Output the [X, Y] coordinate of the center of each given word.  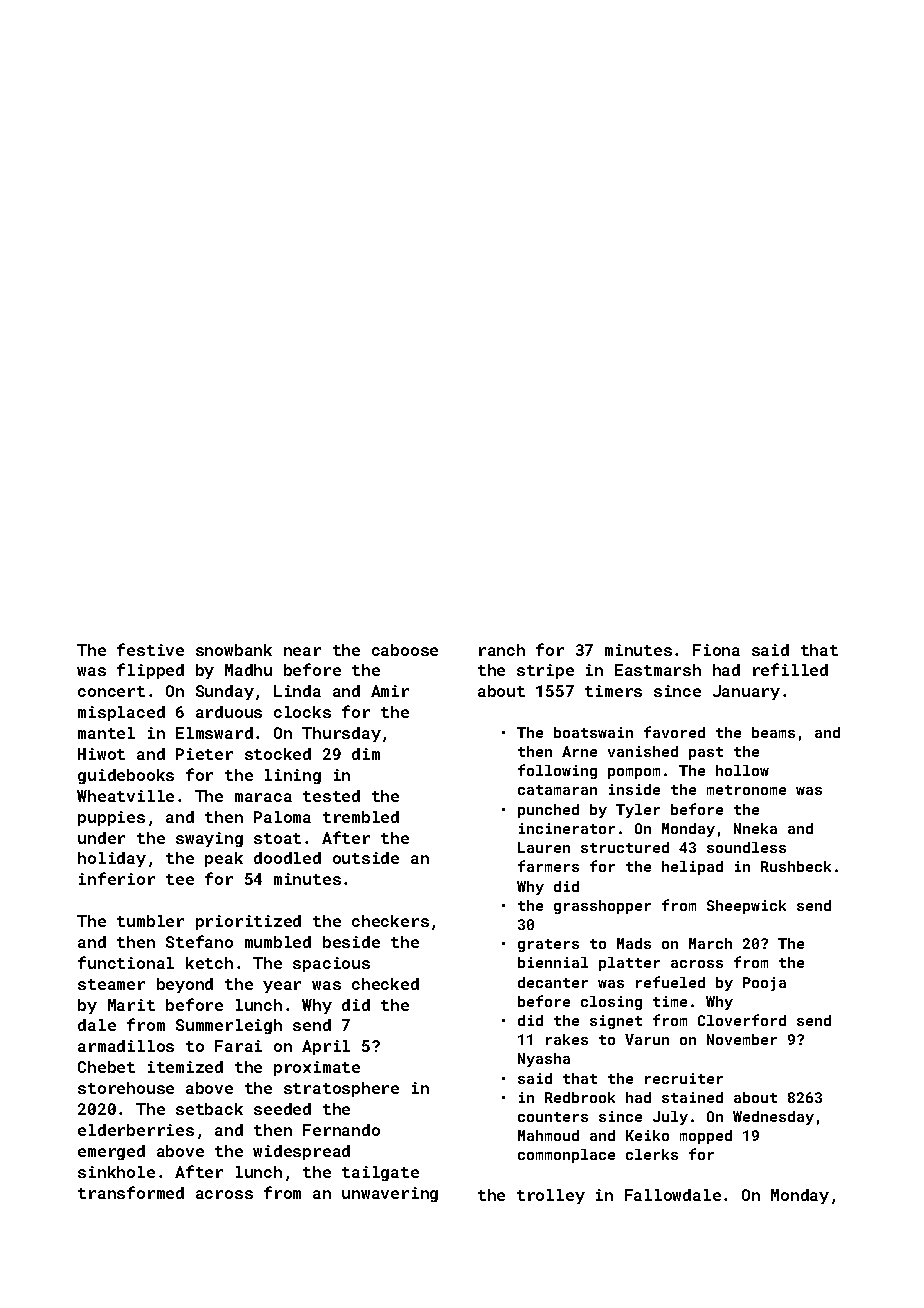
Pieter [204, 754]
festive [150, 649]
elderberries [136, 1130]
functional [126, 962]
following [557, 771]
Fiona [716, 650]
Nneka [755, 828]
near [302, 651]
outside [366, 858]
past [706, 753]
